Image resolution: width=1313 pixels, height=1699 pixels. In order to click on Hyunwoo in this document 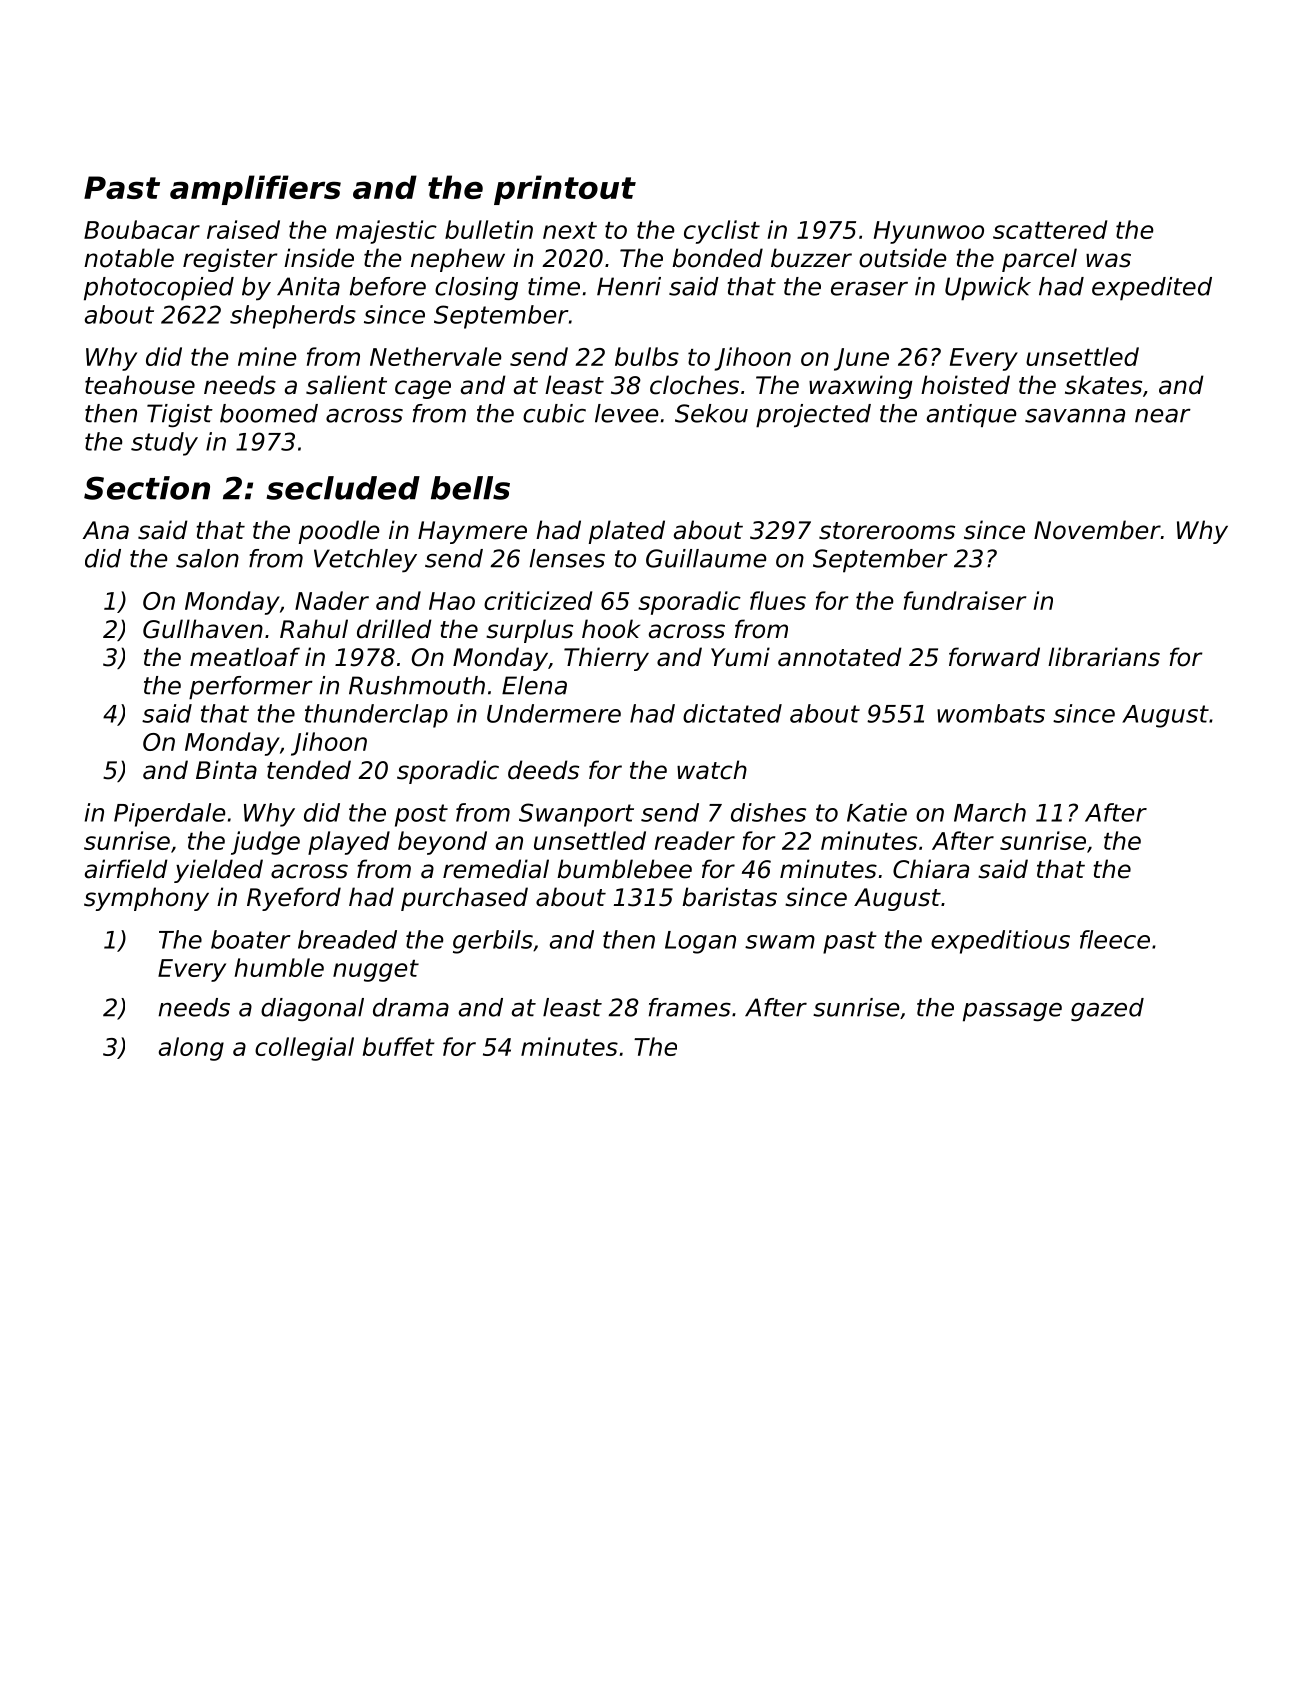, I will do `click(929, 232)`.
